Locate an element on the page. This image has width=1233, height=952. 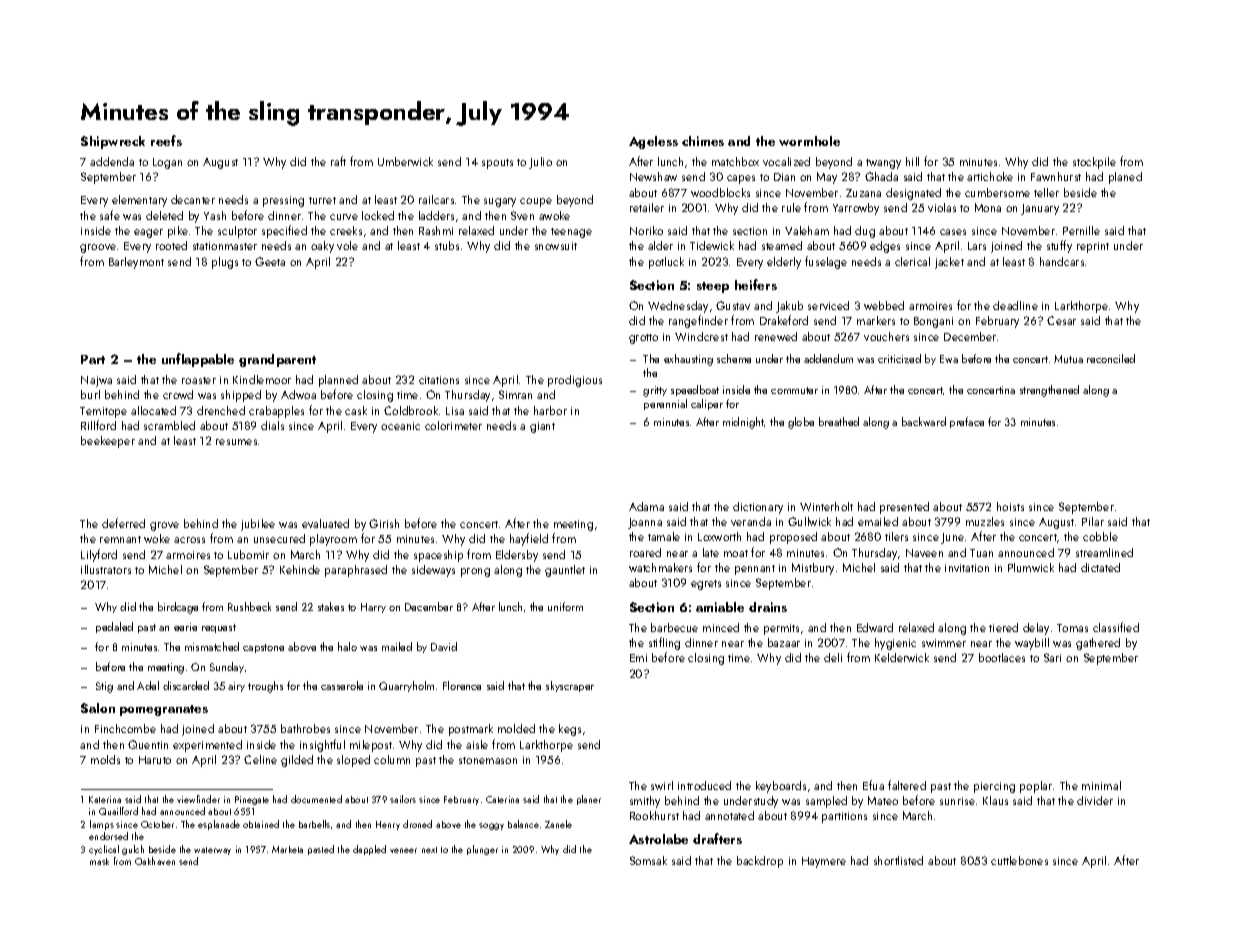
spouts is located at coordinates (497, 164).
